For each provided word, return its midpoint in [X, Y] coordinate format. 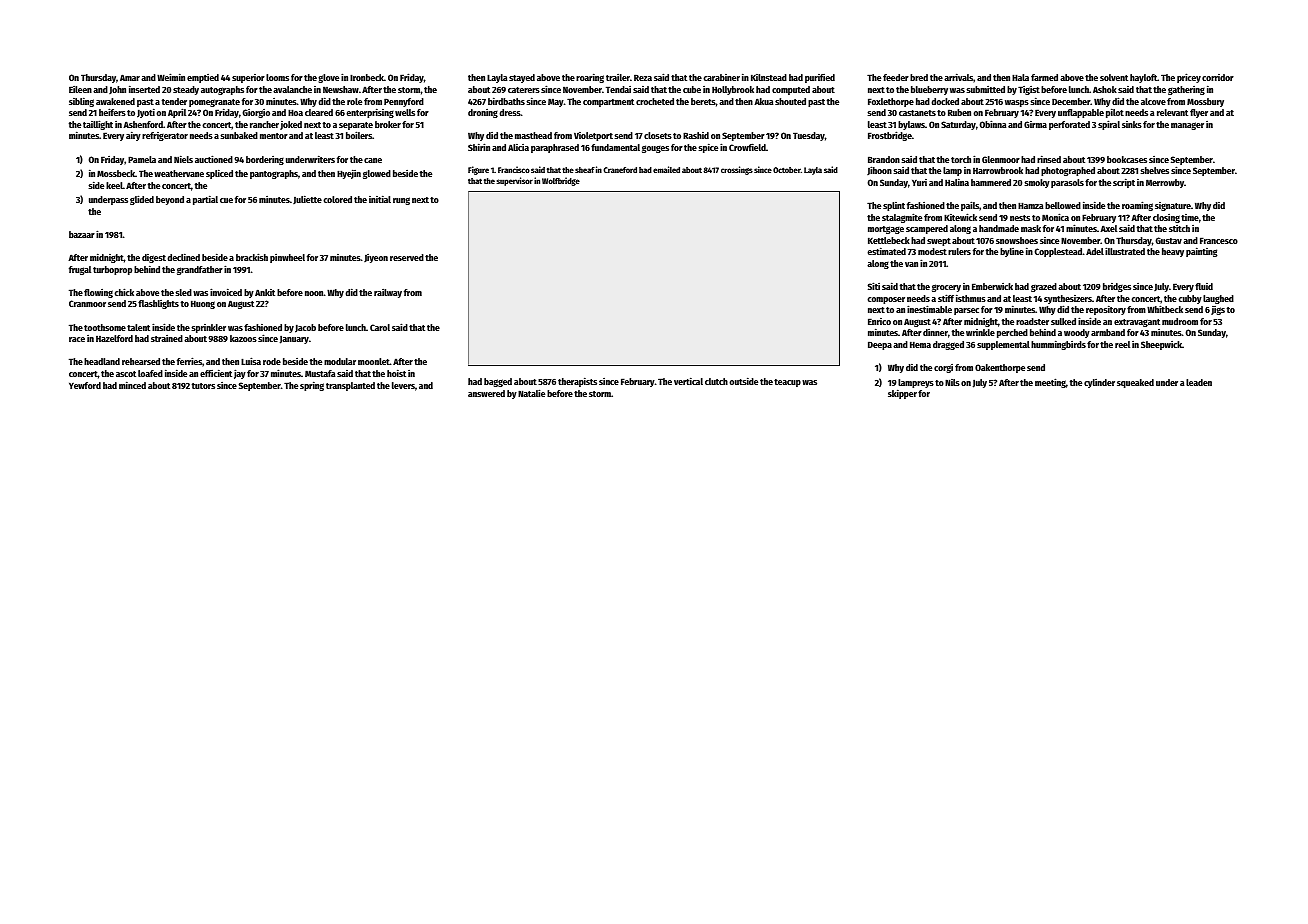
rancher [264, 124]
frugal [80, 270]
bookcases [1127, 159]
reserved [407, 257]
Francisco [514, 169]
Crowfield [747, 147]
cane [373, 160]
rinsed [1049, 159]
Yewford [85, 385]
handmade [999, 228]
